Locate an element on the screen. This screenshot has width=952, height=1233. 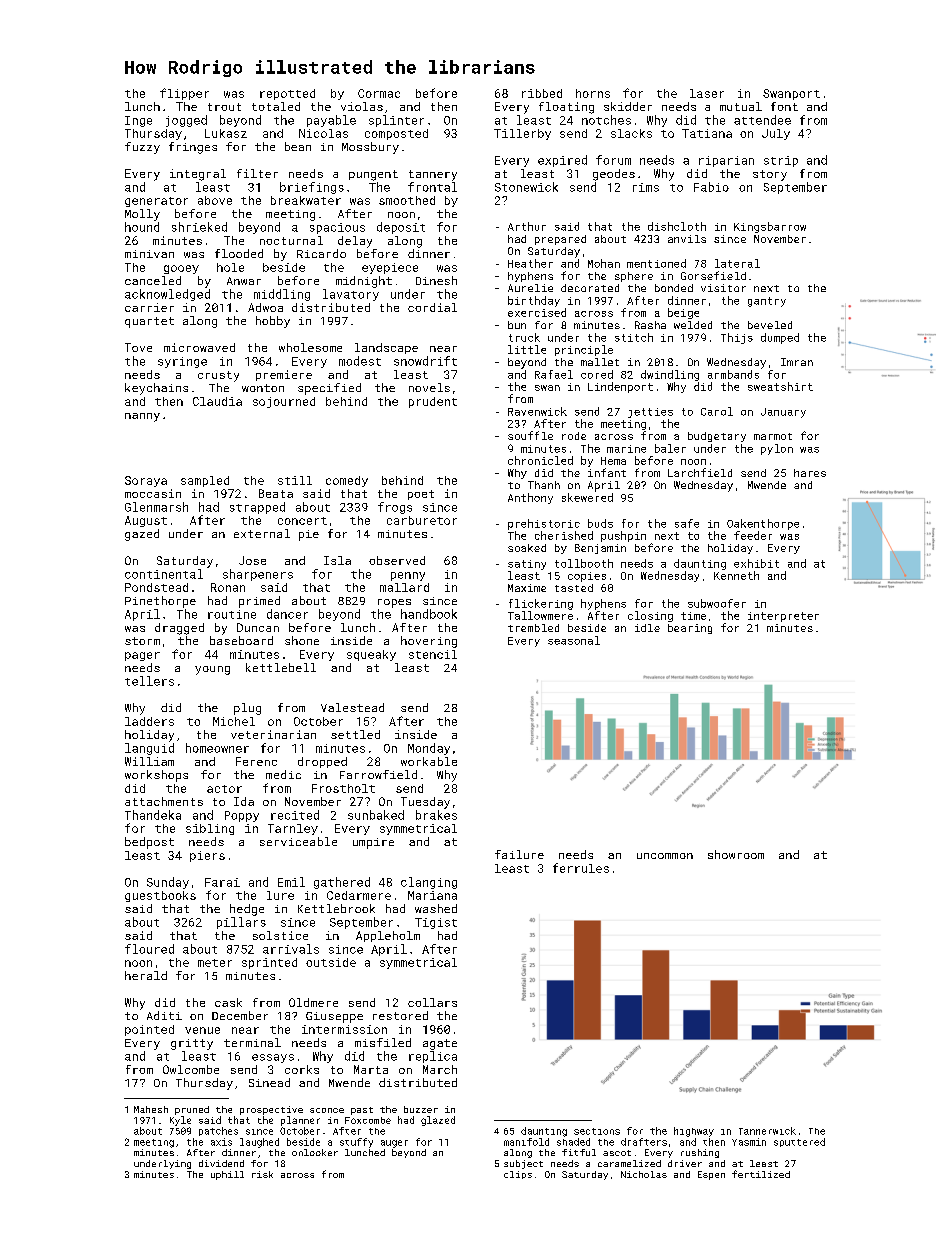
Rafael is located at coordinates (554, 374).
